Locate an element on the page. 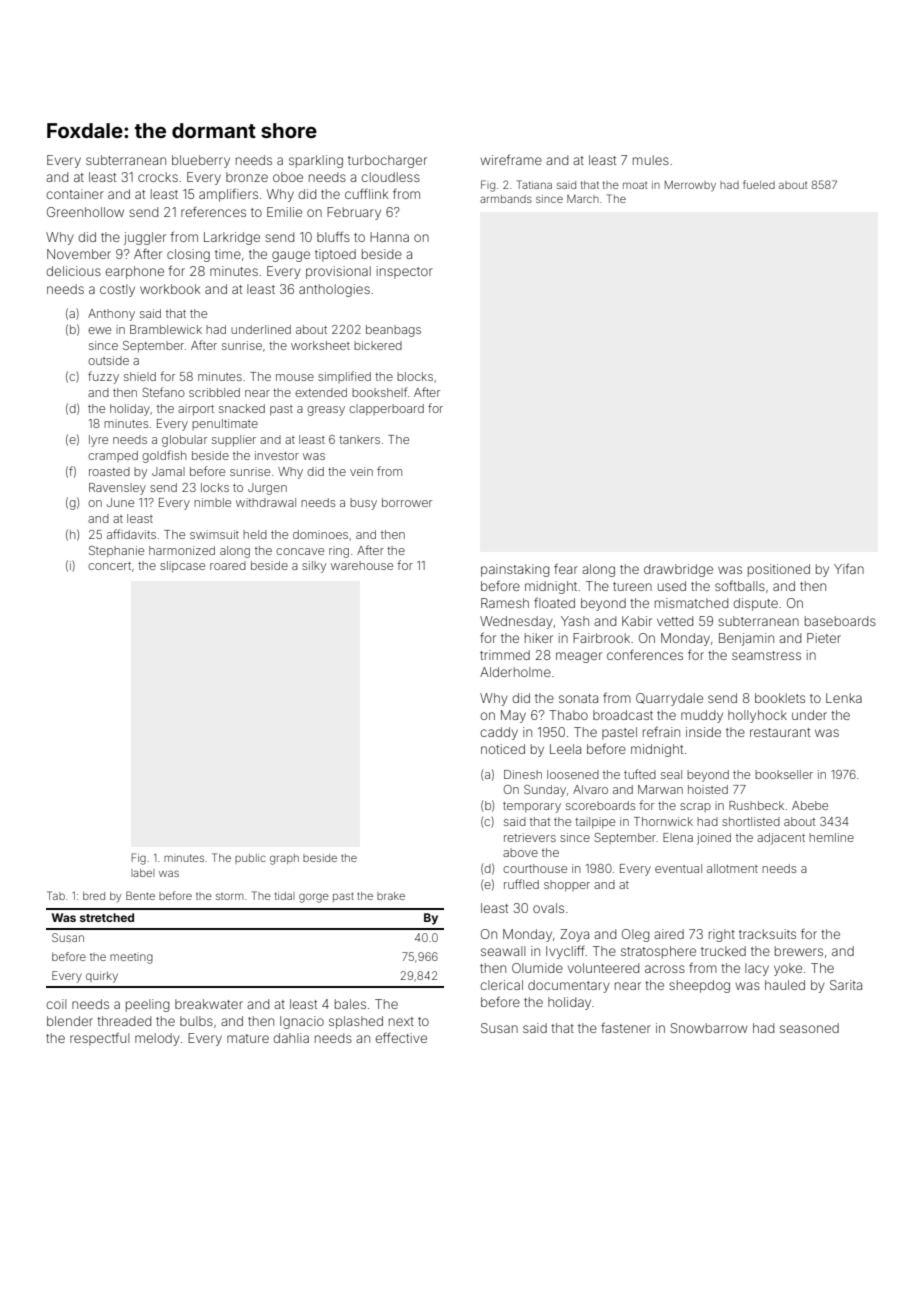 This document has width=924, height=1308. respectful is located at coordinates (99, 1039).
